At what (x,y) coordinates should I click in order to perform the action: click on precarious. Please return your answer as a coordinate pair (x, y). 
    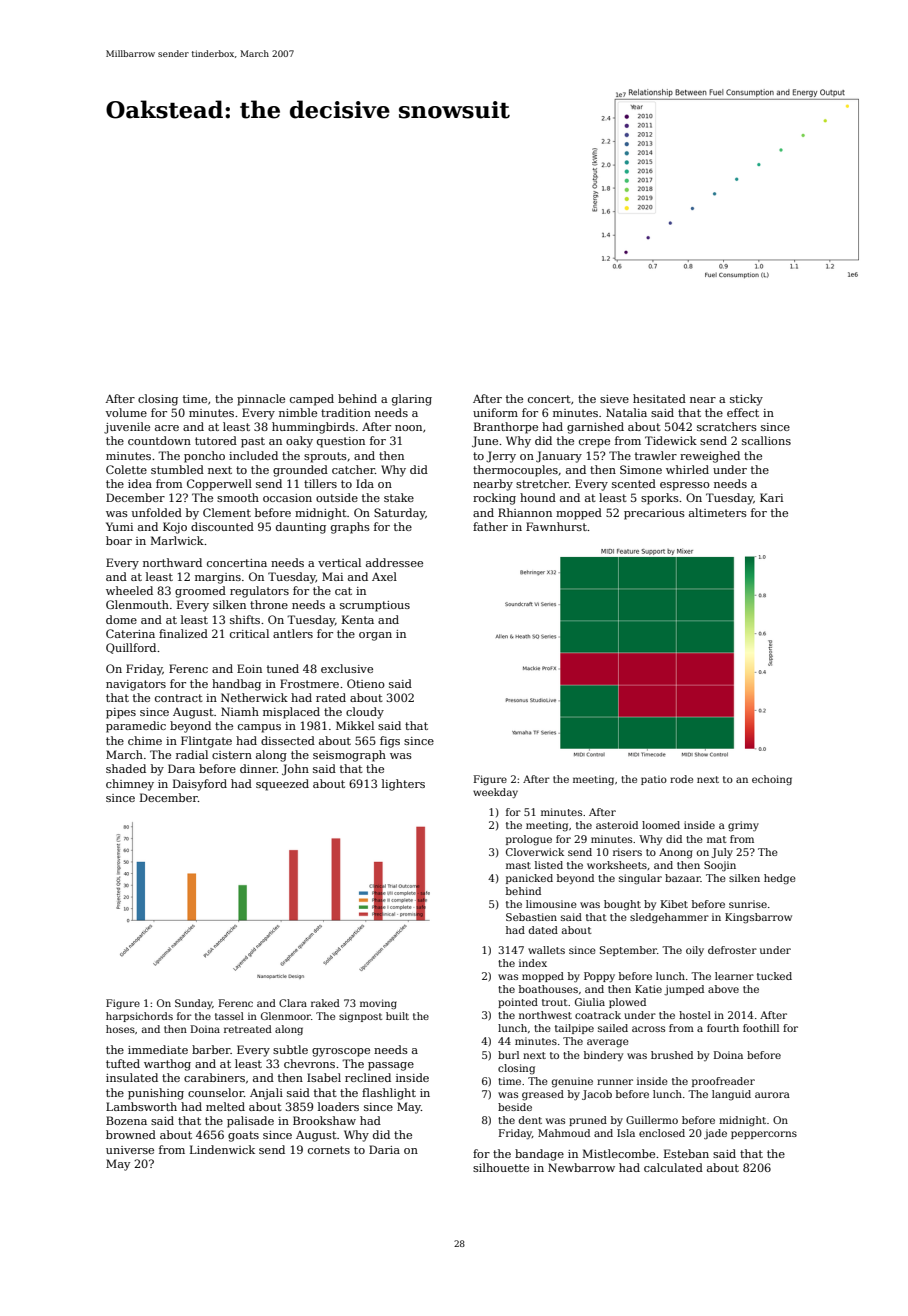
    Looking at the image, I should click on (654, 514).
